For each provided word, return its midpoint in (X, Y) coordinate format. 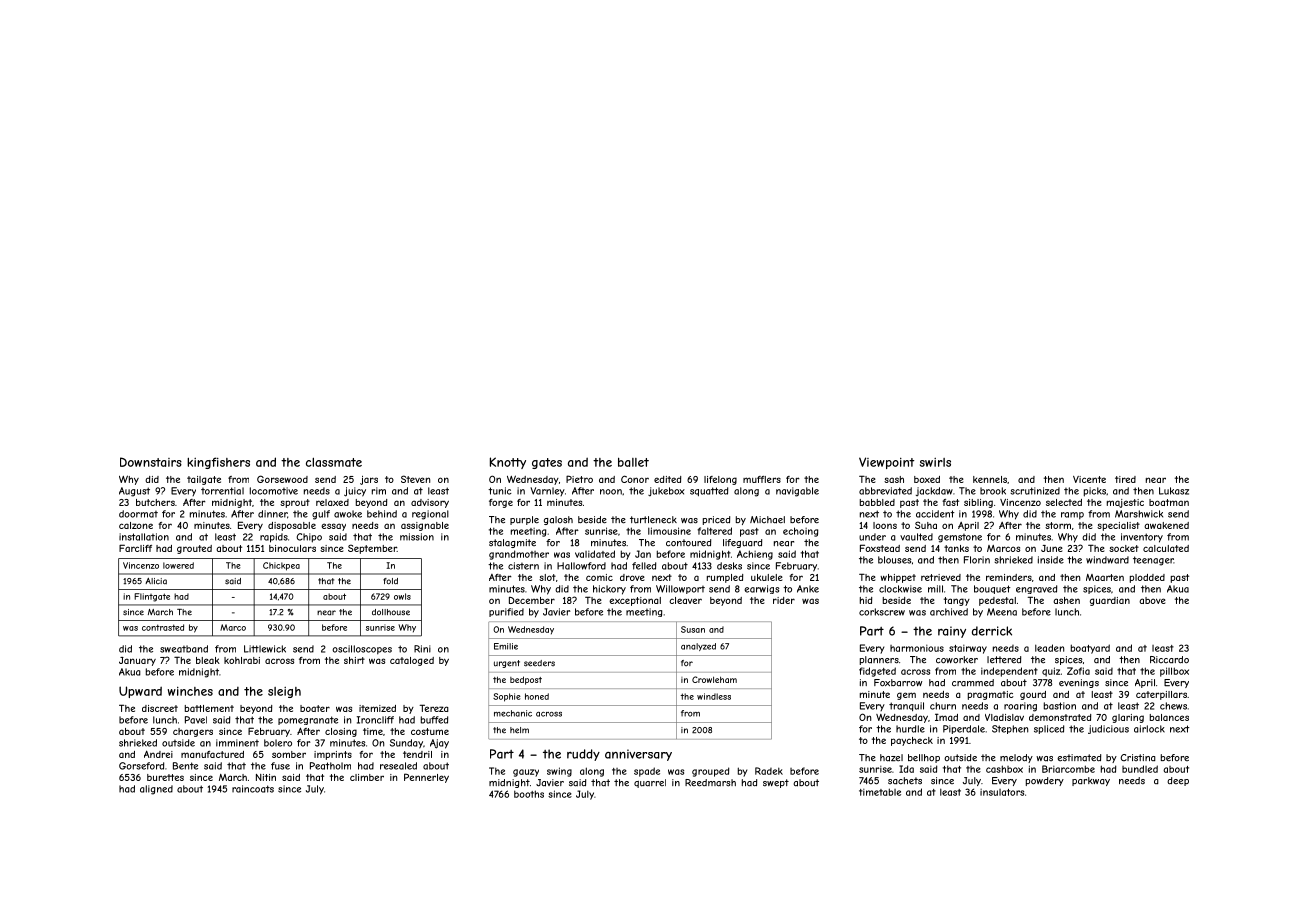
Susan (693, 629)
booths (529, 794)
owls (402, 596)
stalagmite (512, 543)
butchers (155, 502)
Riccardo (1169, 660)
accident (935, 514)
